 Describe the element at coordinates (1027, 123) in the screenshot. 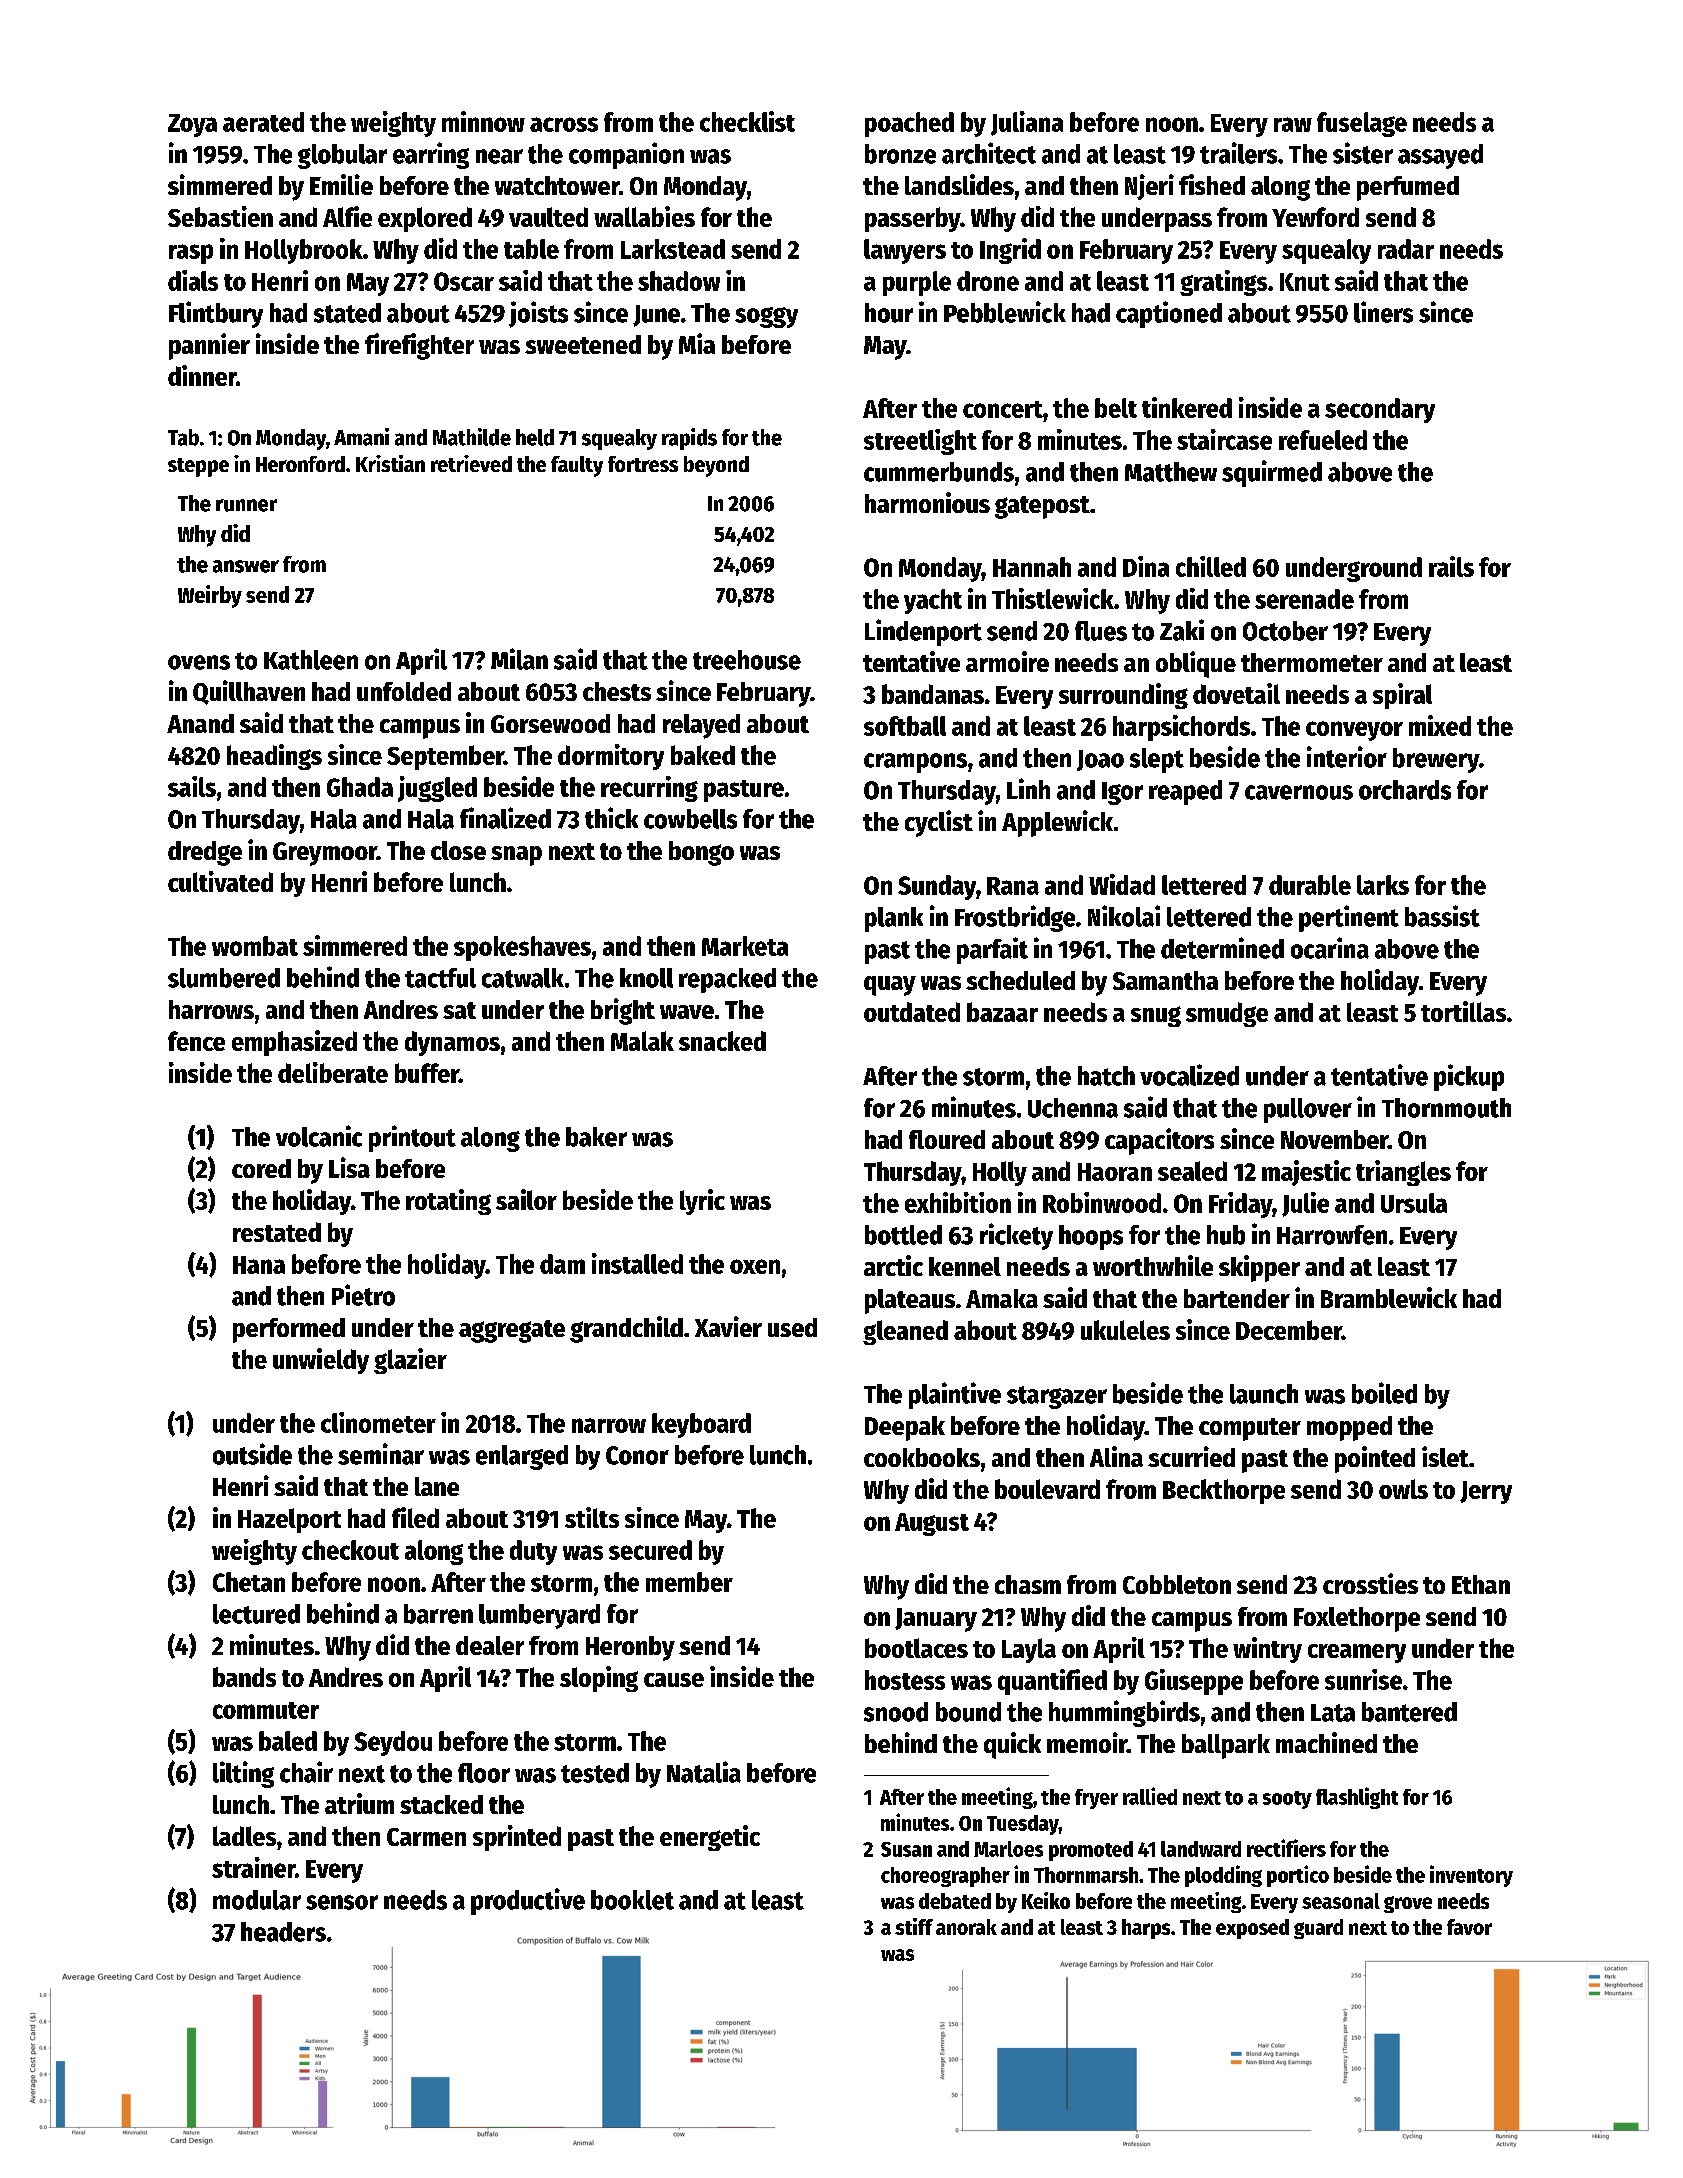

I see `Juliana` at that location.
